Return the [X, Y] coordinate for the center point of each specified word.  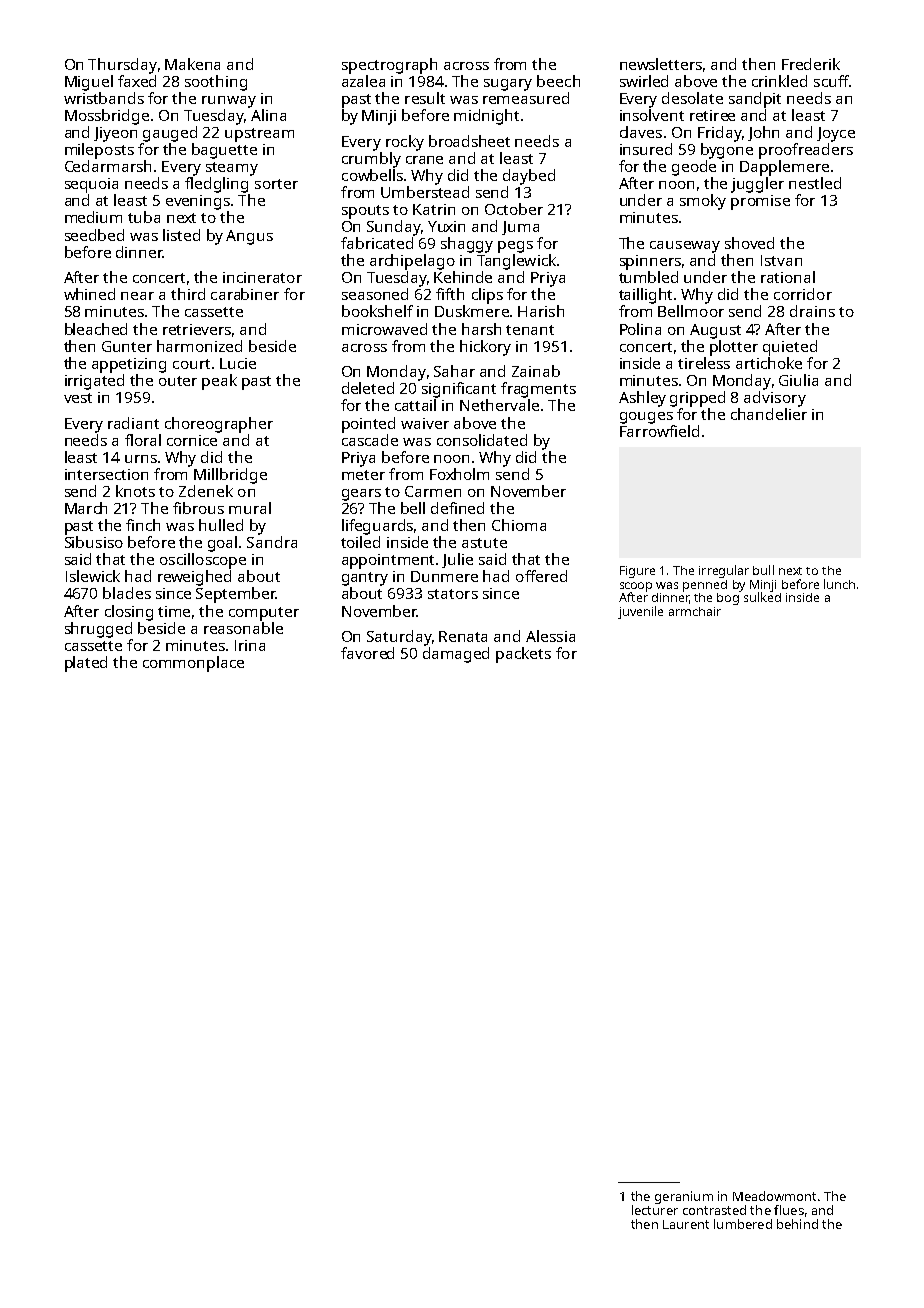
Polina [640, 329]
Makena [192, 64]
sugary [508, 85]
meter [363, 475]
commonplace [193, 664]
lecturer [655, 1210]
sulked [762, 597]
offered [541, 576]
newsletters [661, 64]
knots [135, 491]
